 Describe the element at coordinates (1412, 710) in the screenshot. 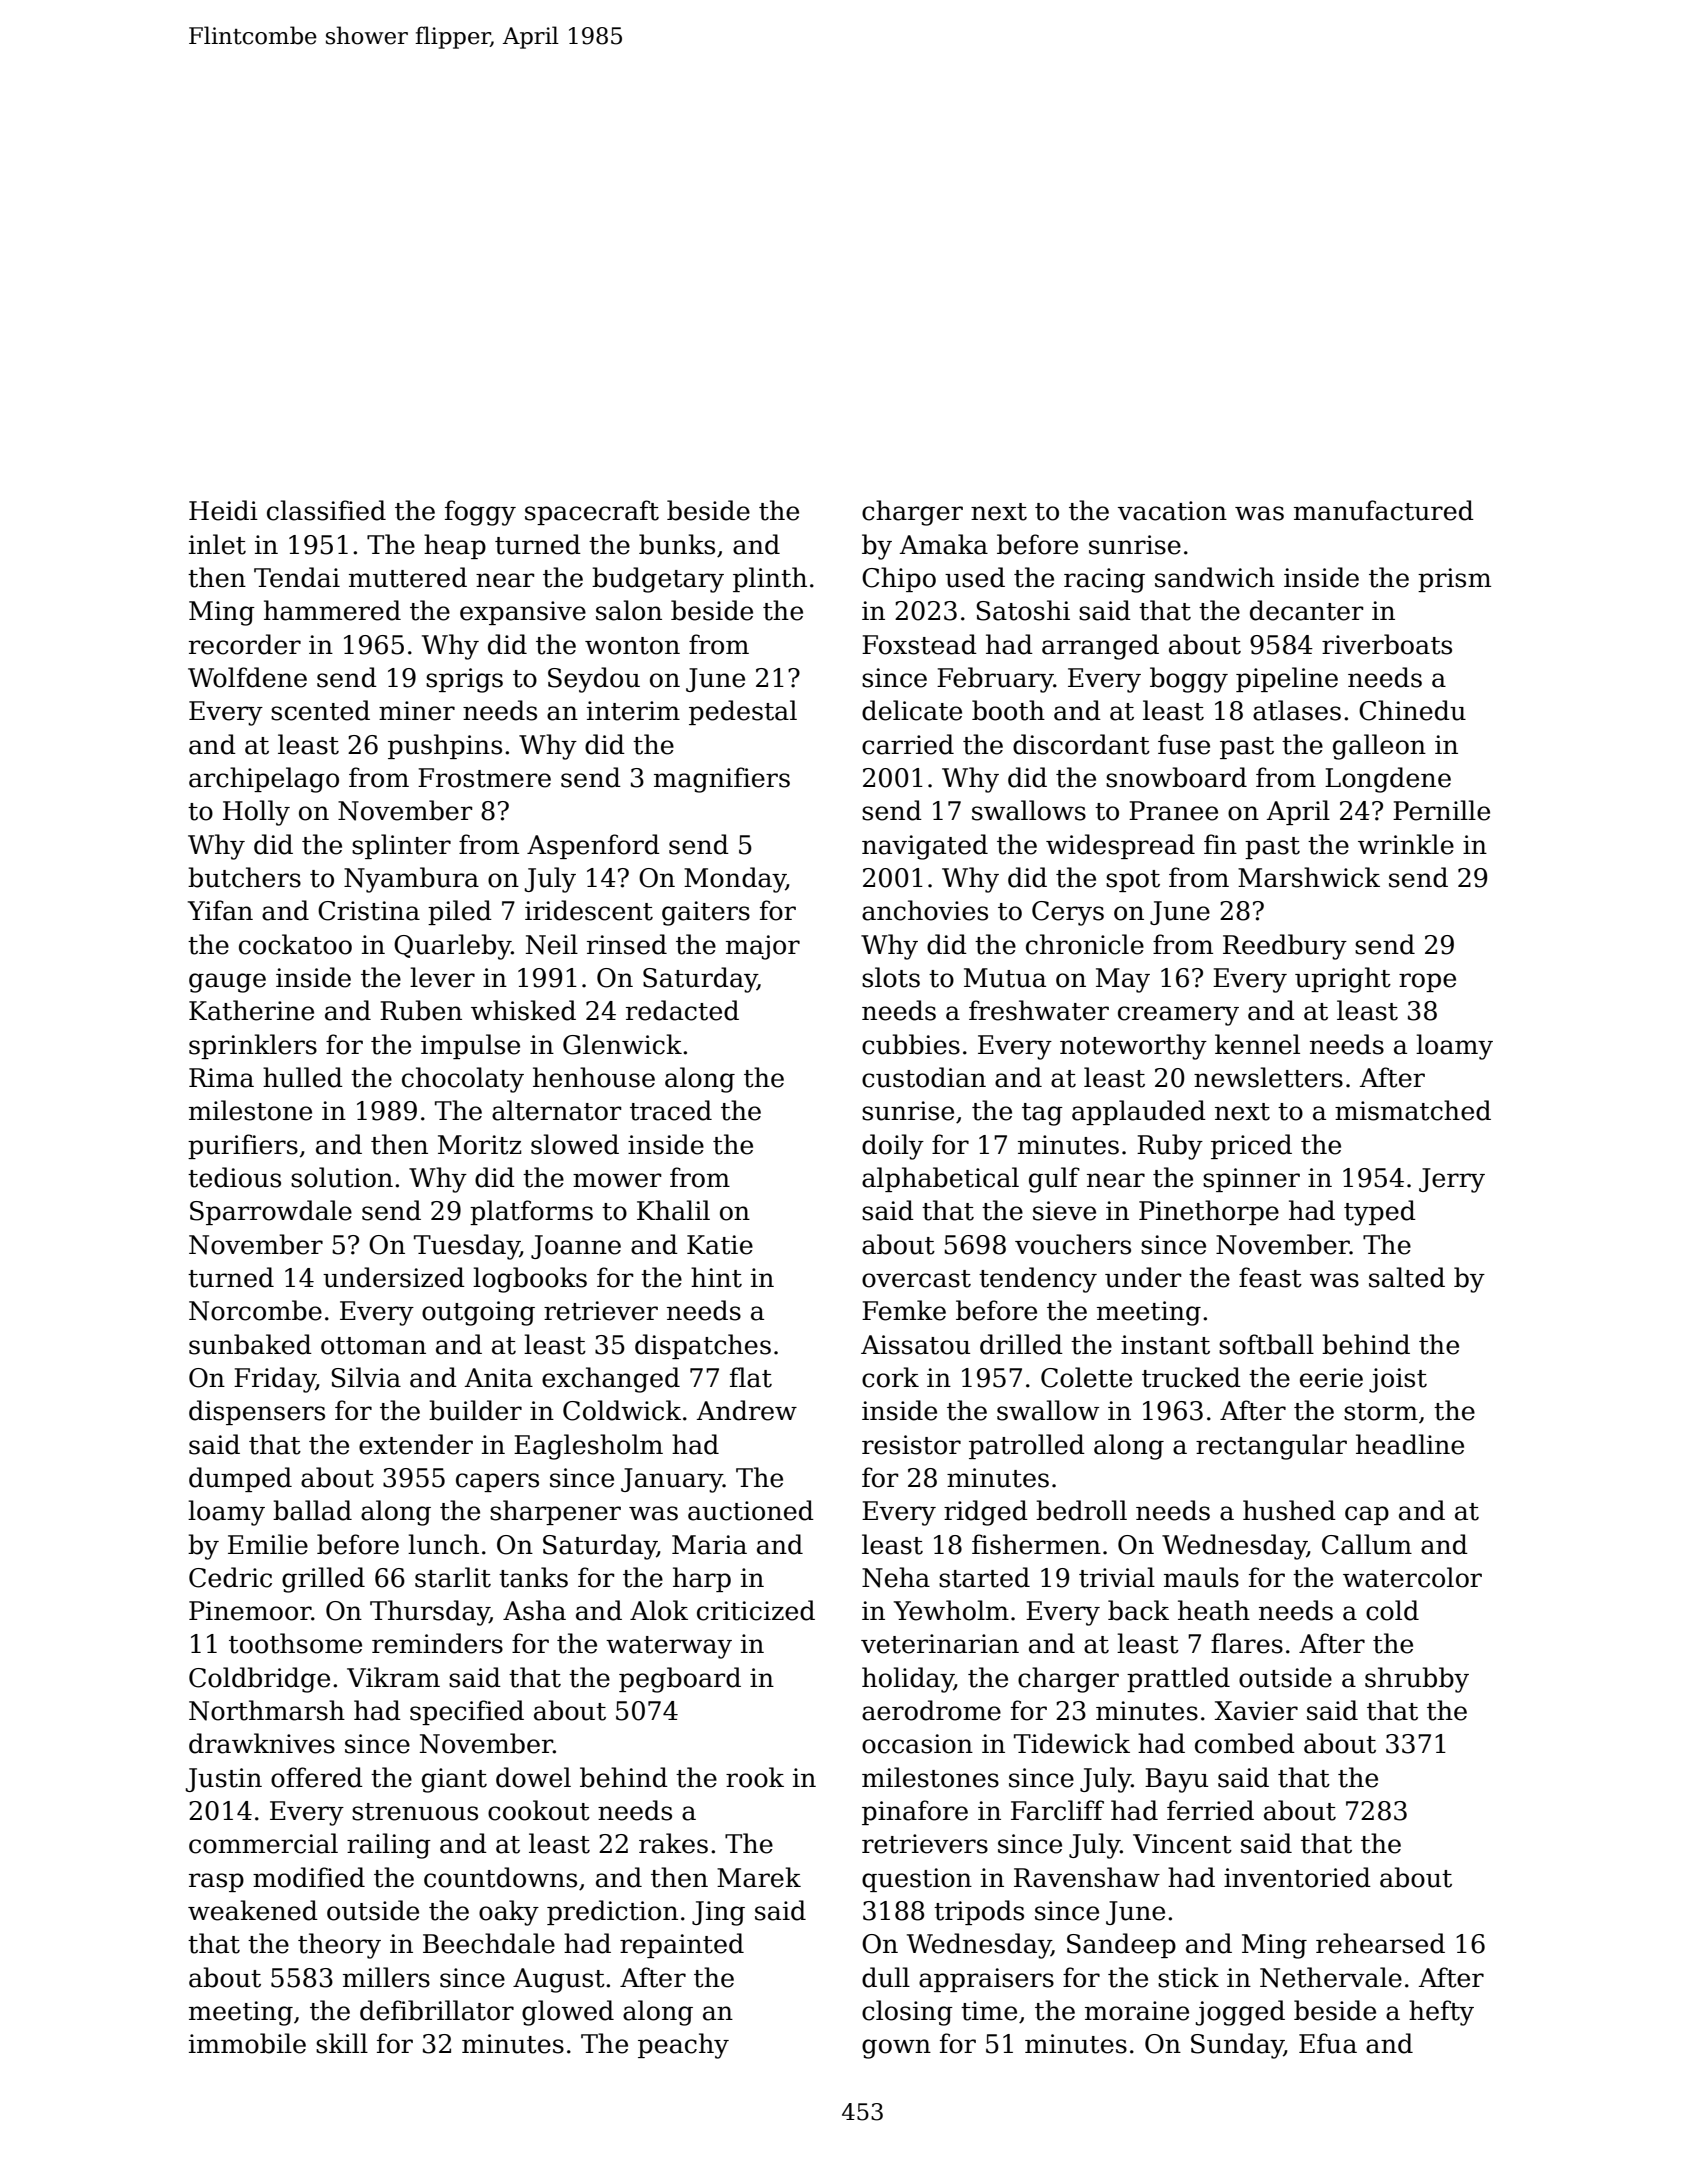

I see `Chinedu` at that location.
